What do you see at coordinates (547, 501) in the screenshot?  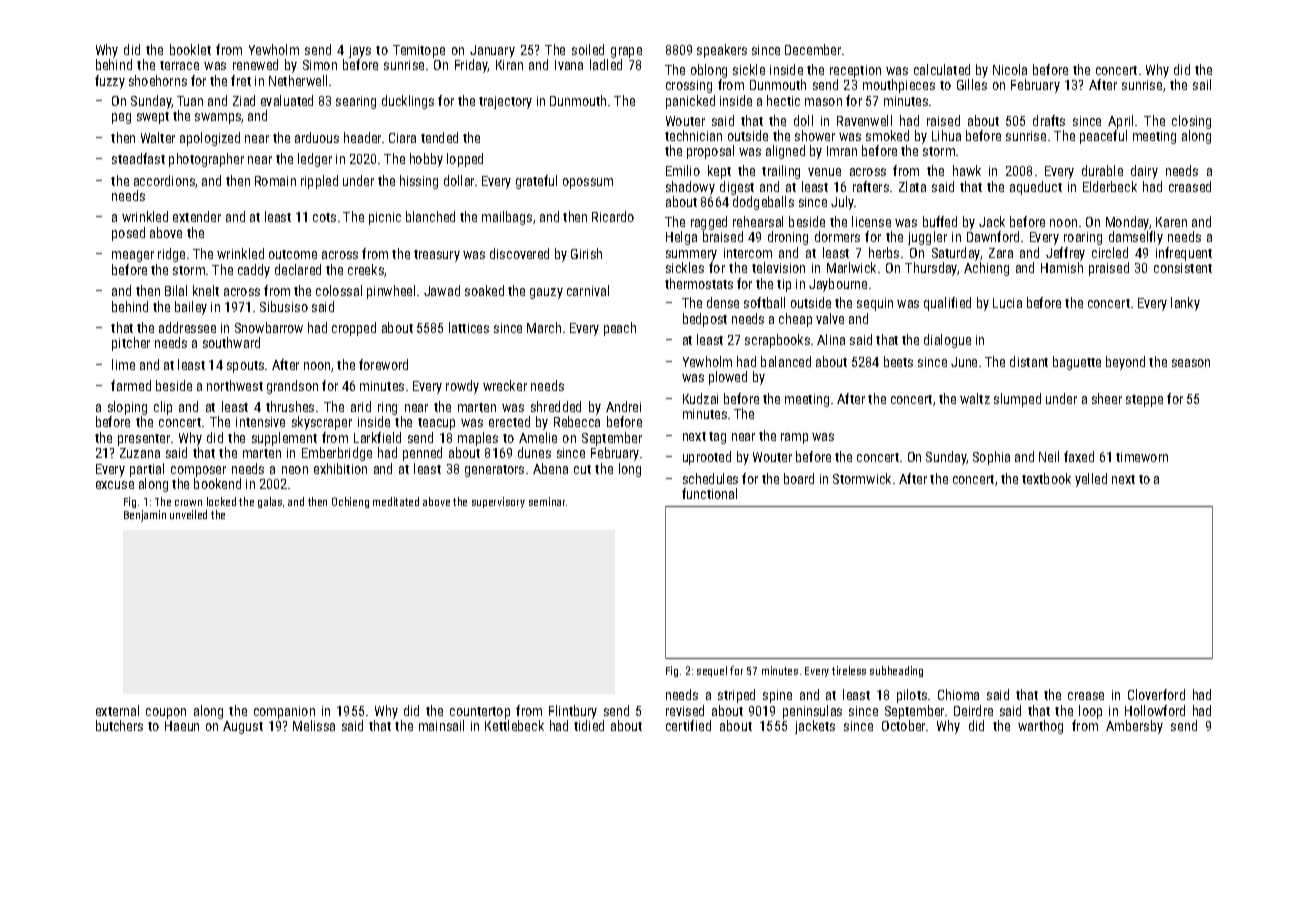 I see `seminar` at bounding box center [547, 501].
